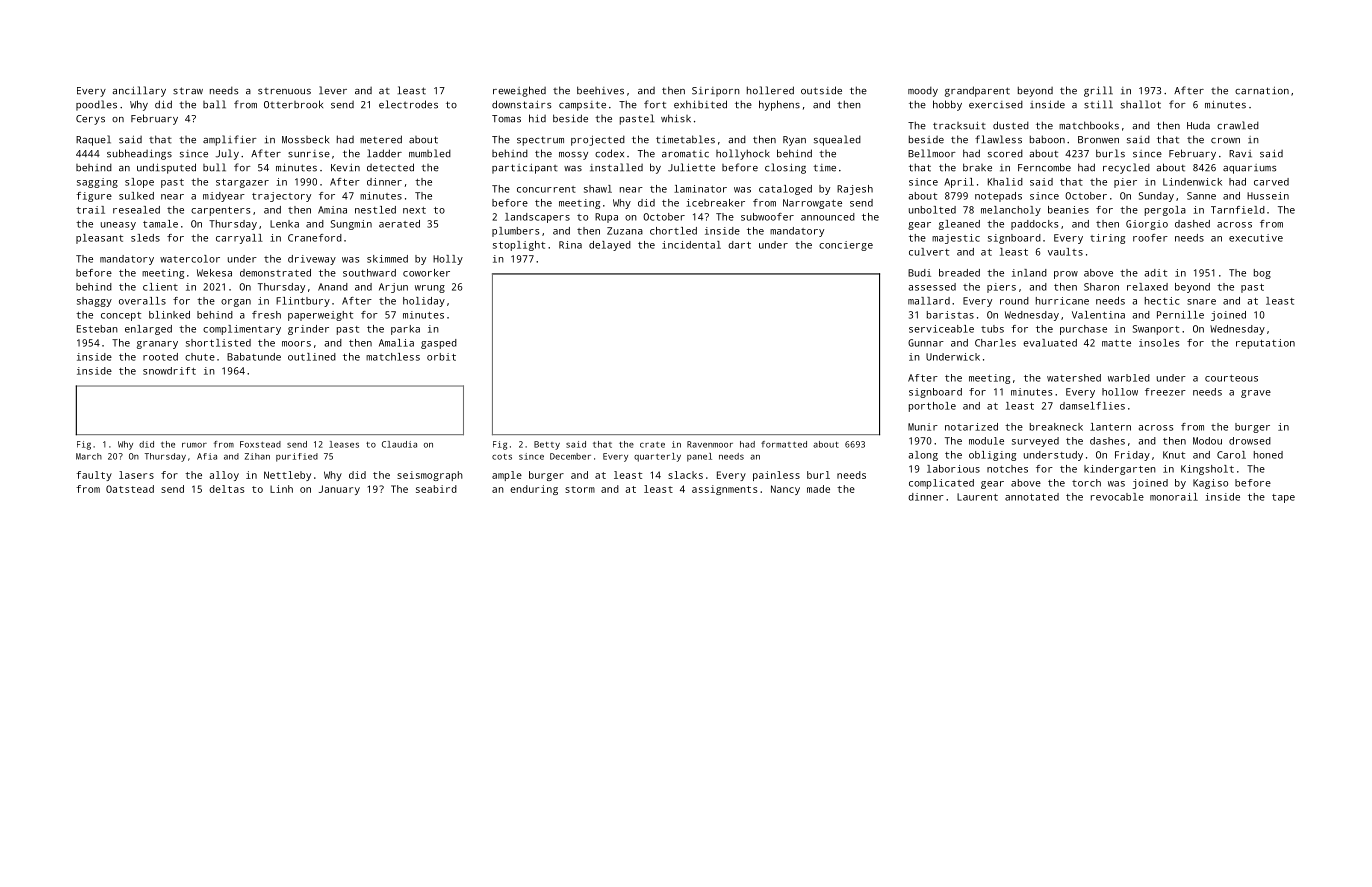  I want to click on Gunnar, so click(926, 343).
